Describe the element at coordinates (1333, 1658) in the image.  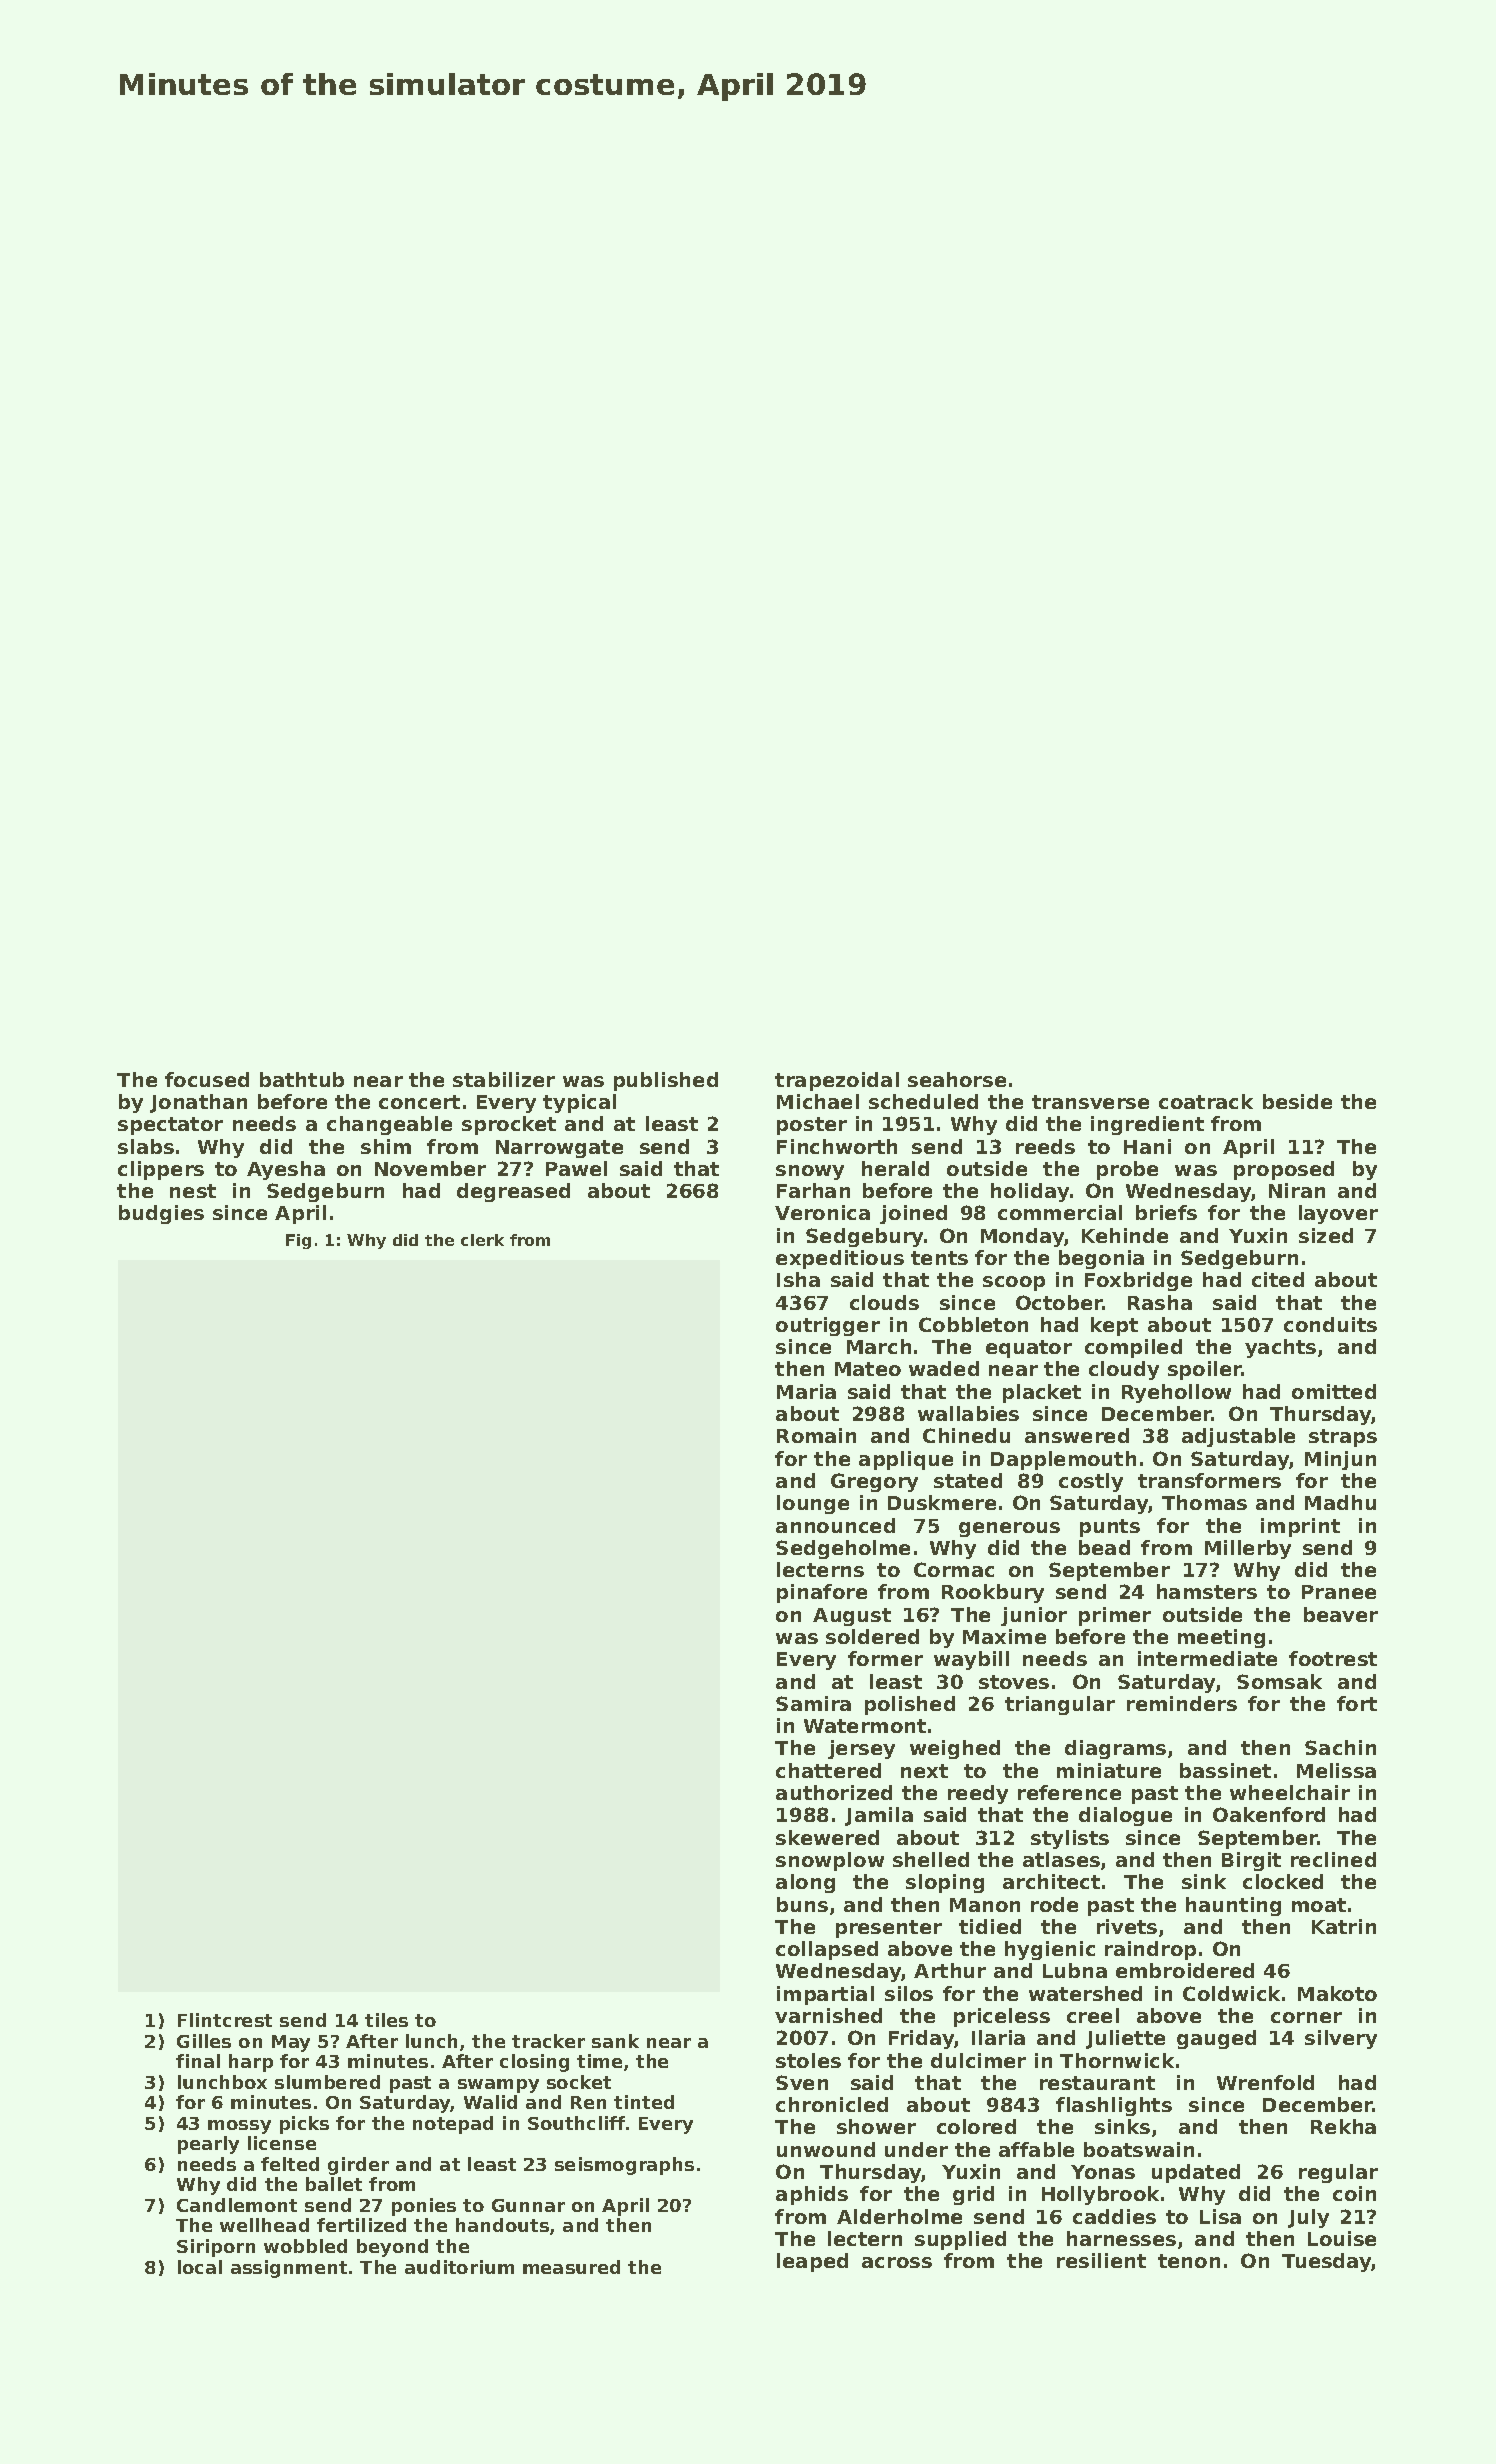
I see `footrest` at that location.
